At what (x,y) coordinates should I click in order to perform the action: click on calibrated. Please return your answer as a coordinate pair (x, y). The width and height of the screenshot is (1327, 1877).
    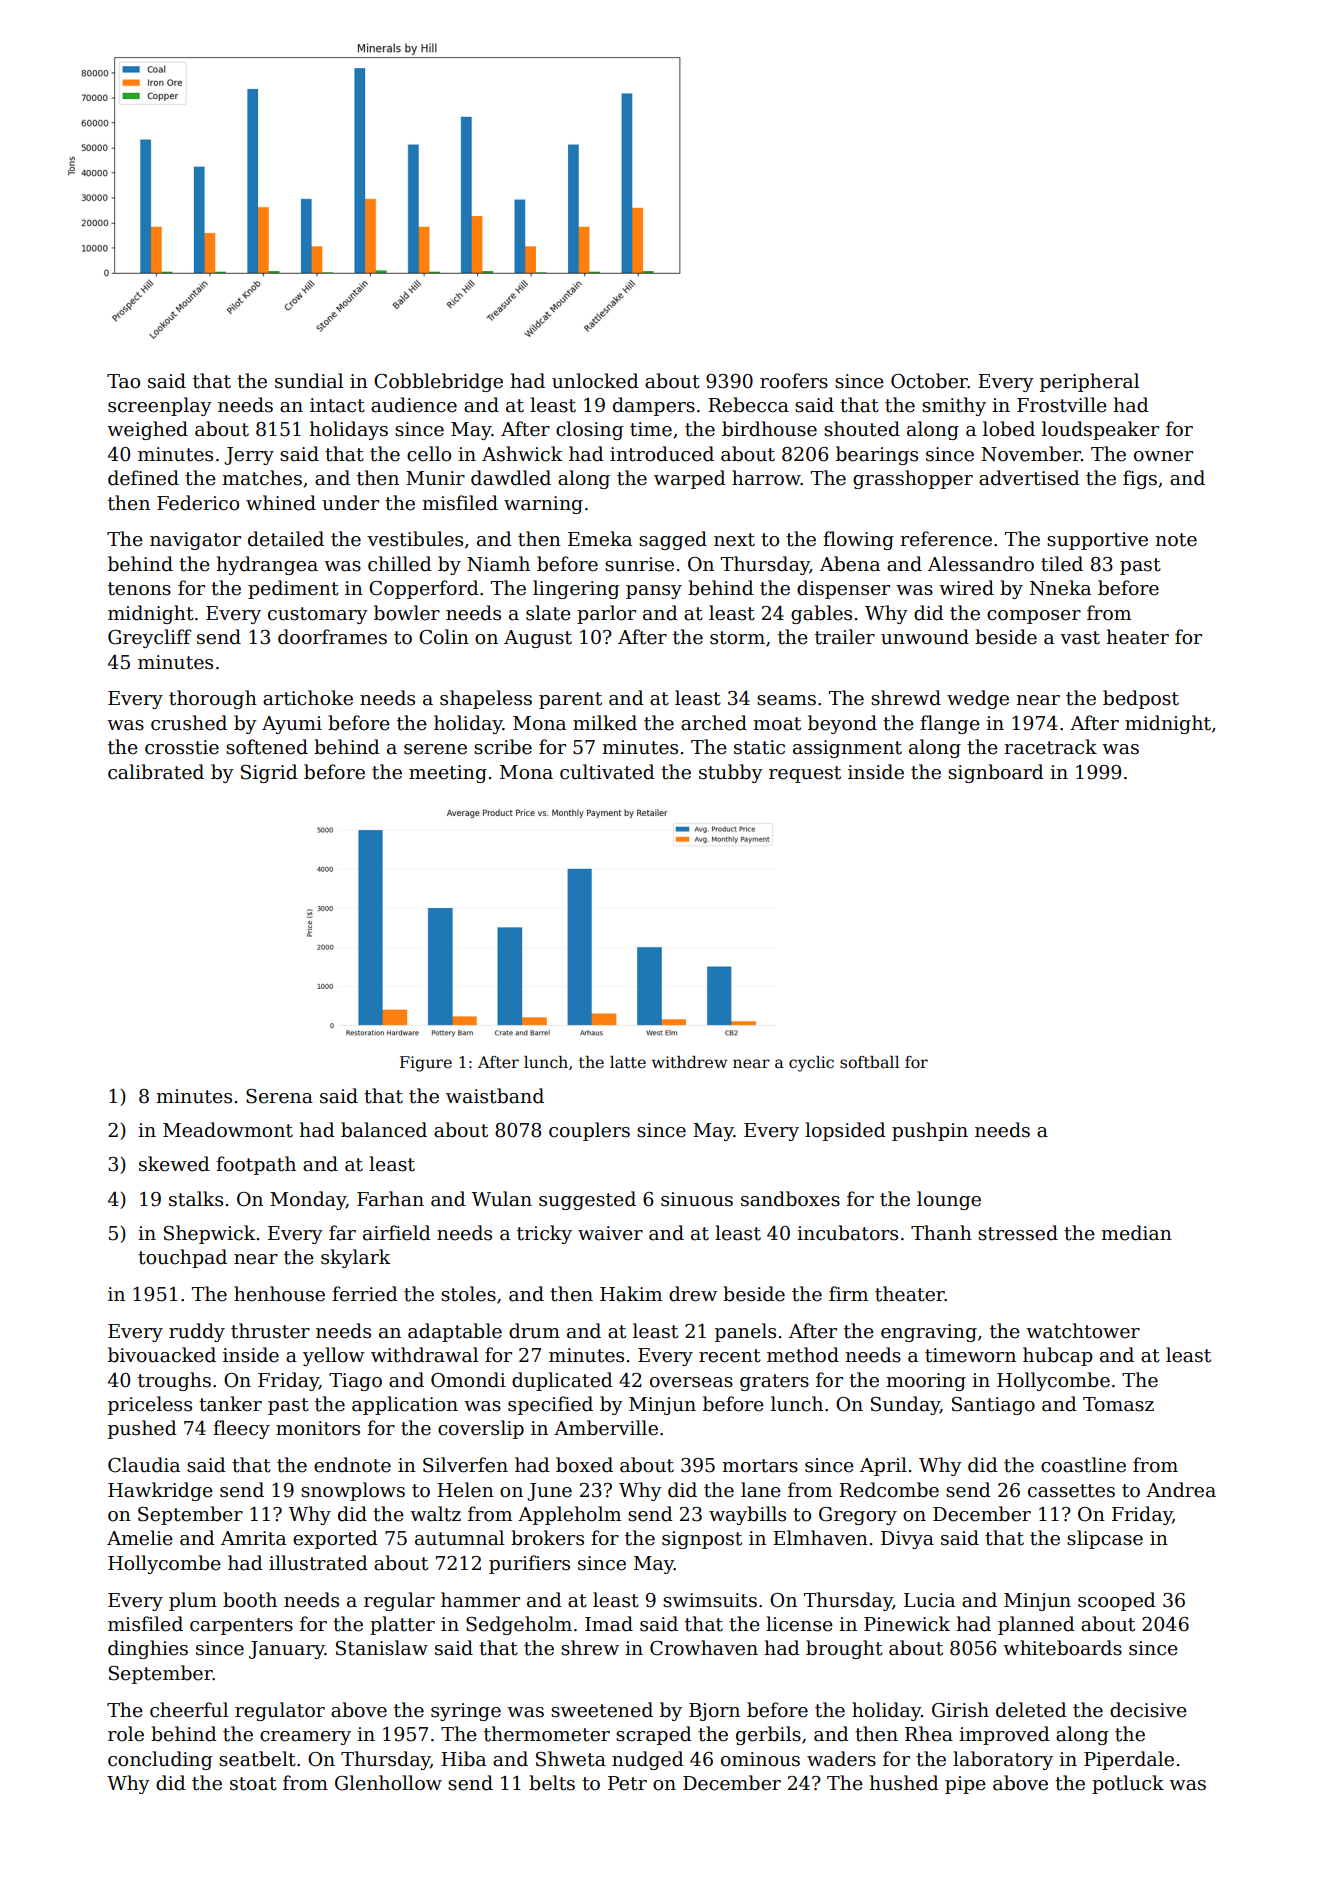
    Looking at the image, I should click on (156, 772).
